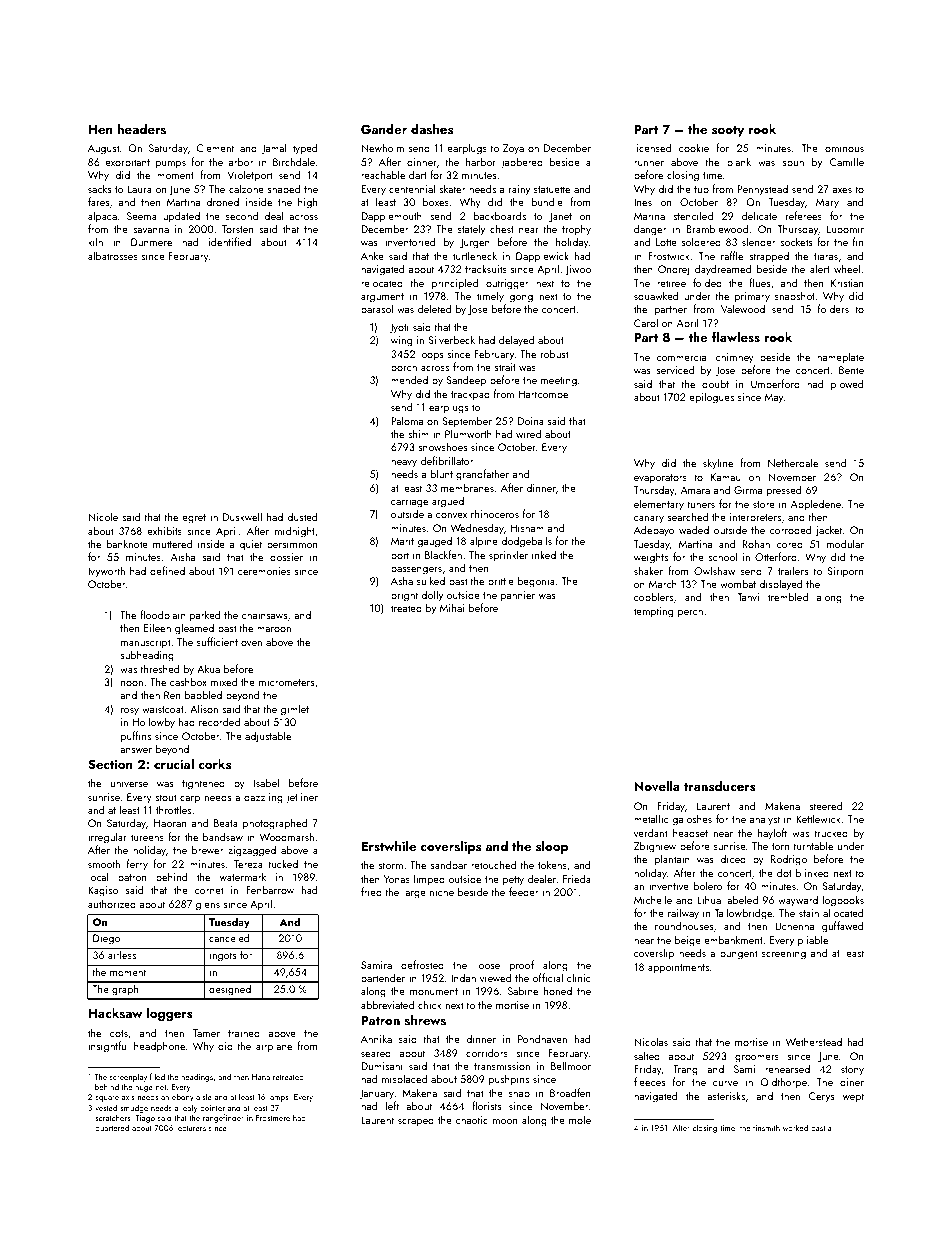  Describe the element at coordinates (140, 189) in the page. I see `Laura` at that location.
